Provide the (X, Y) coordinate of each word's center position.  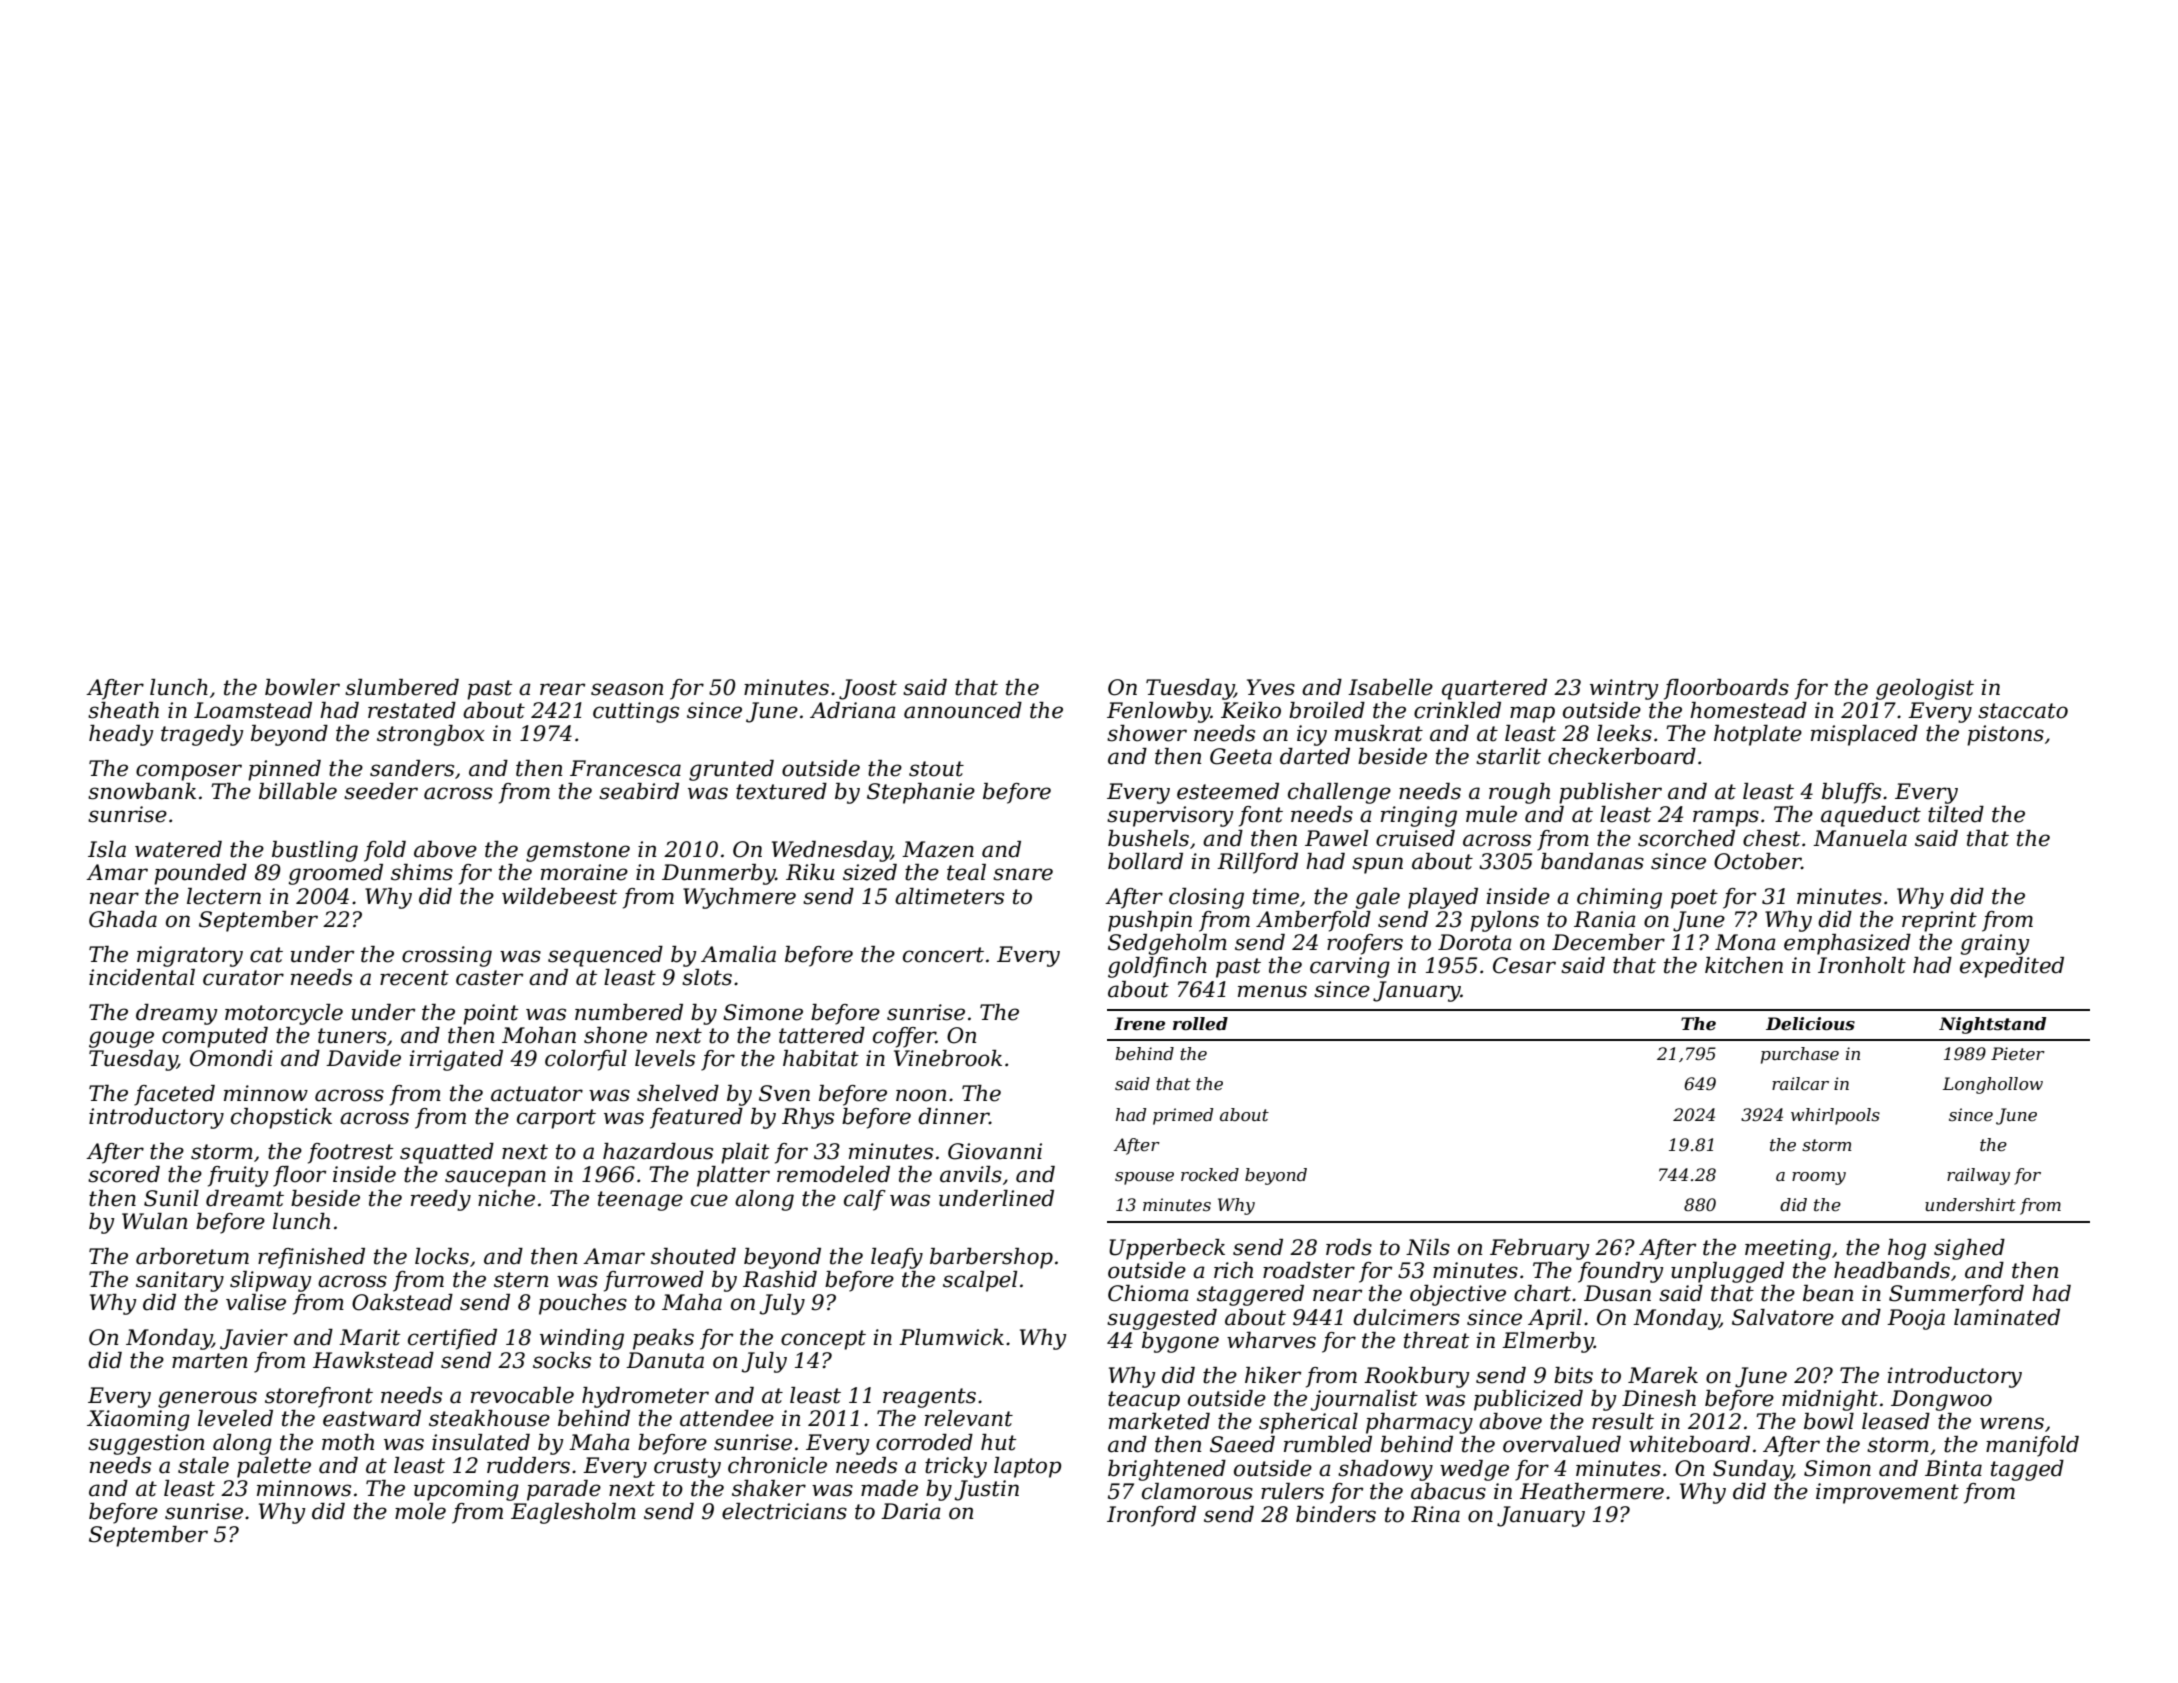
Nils (1428, 1247)
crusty (687, 1468)
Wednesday (831, 851)
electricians (784, 1511)
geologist (1925, 689)
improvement (1887, 1493)
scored (124, 1174)
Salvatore (1783, 1317)
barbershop (991, 1258)
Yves (1271, 687)
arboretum (192, 1256)
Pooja (1916, 1319)
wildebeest (559, 896)
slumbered (402, 687)
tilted (1956, 814)
